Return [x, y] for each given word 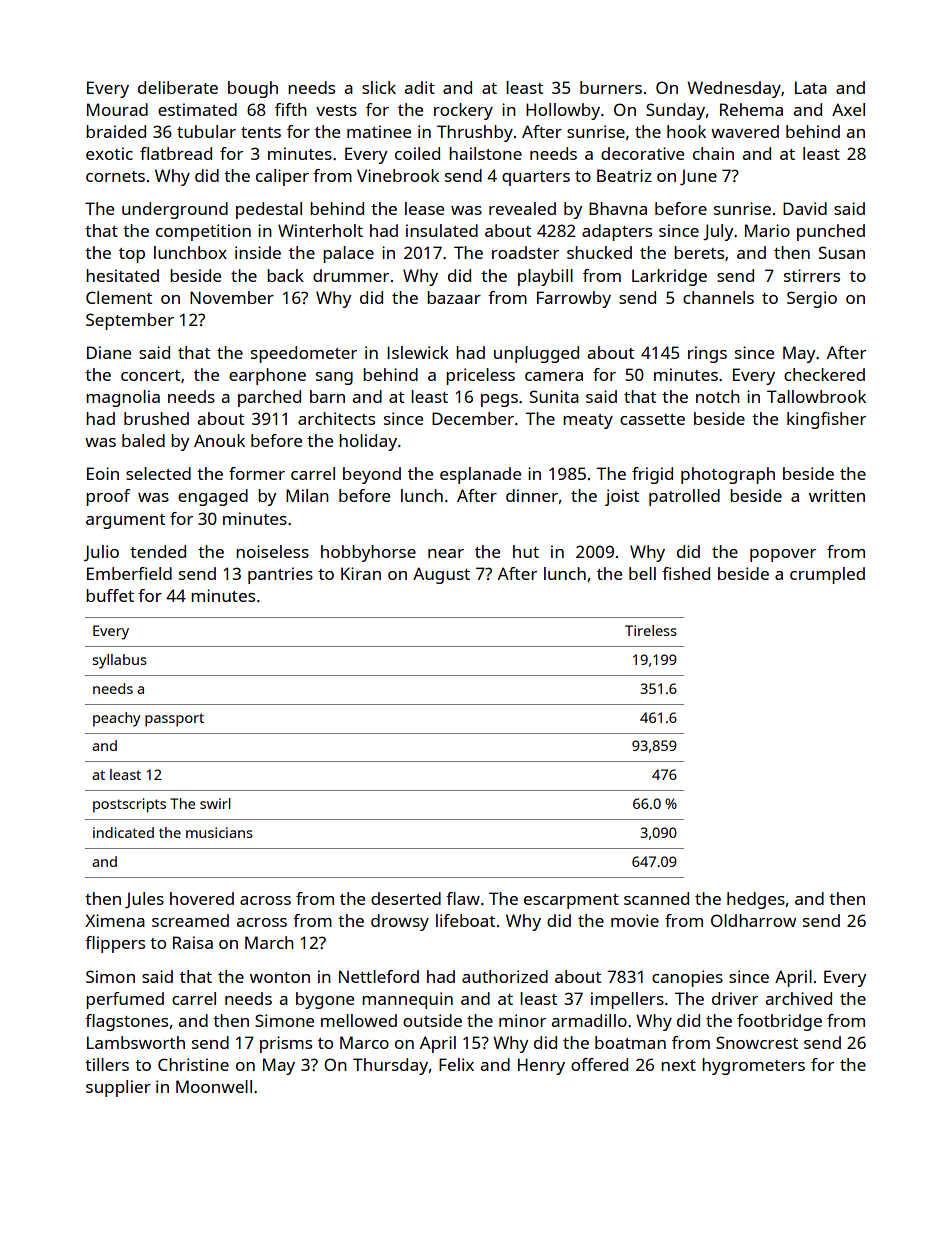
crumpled [827, 575]
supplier [118, 1088]
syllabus [119, 661]
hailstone [485, 153]
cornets [115, 176]
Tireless [651, 630]
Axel [848, 109]
